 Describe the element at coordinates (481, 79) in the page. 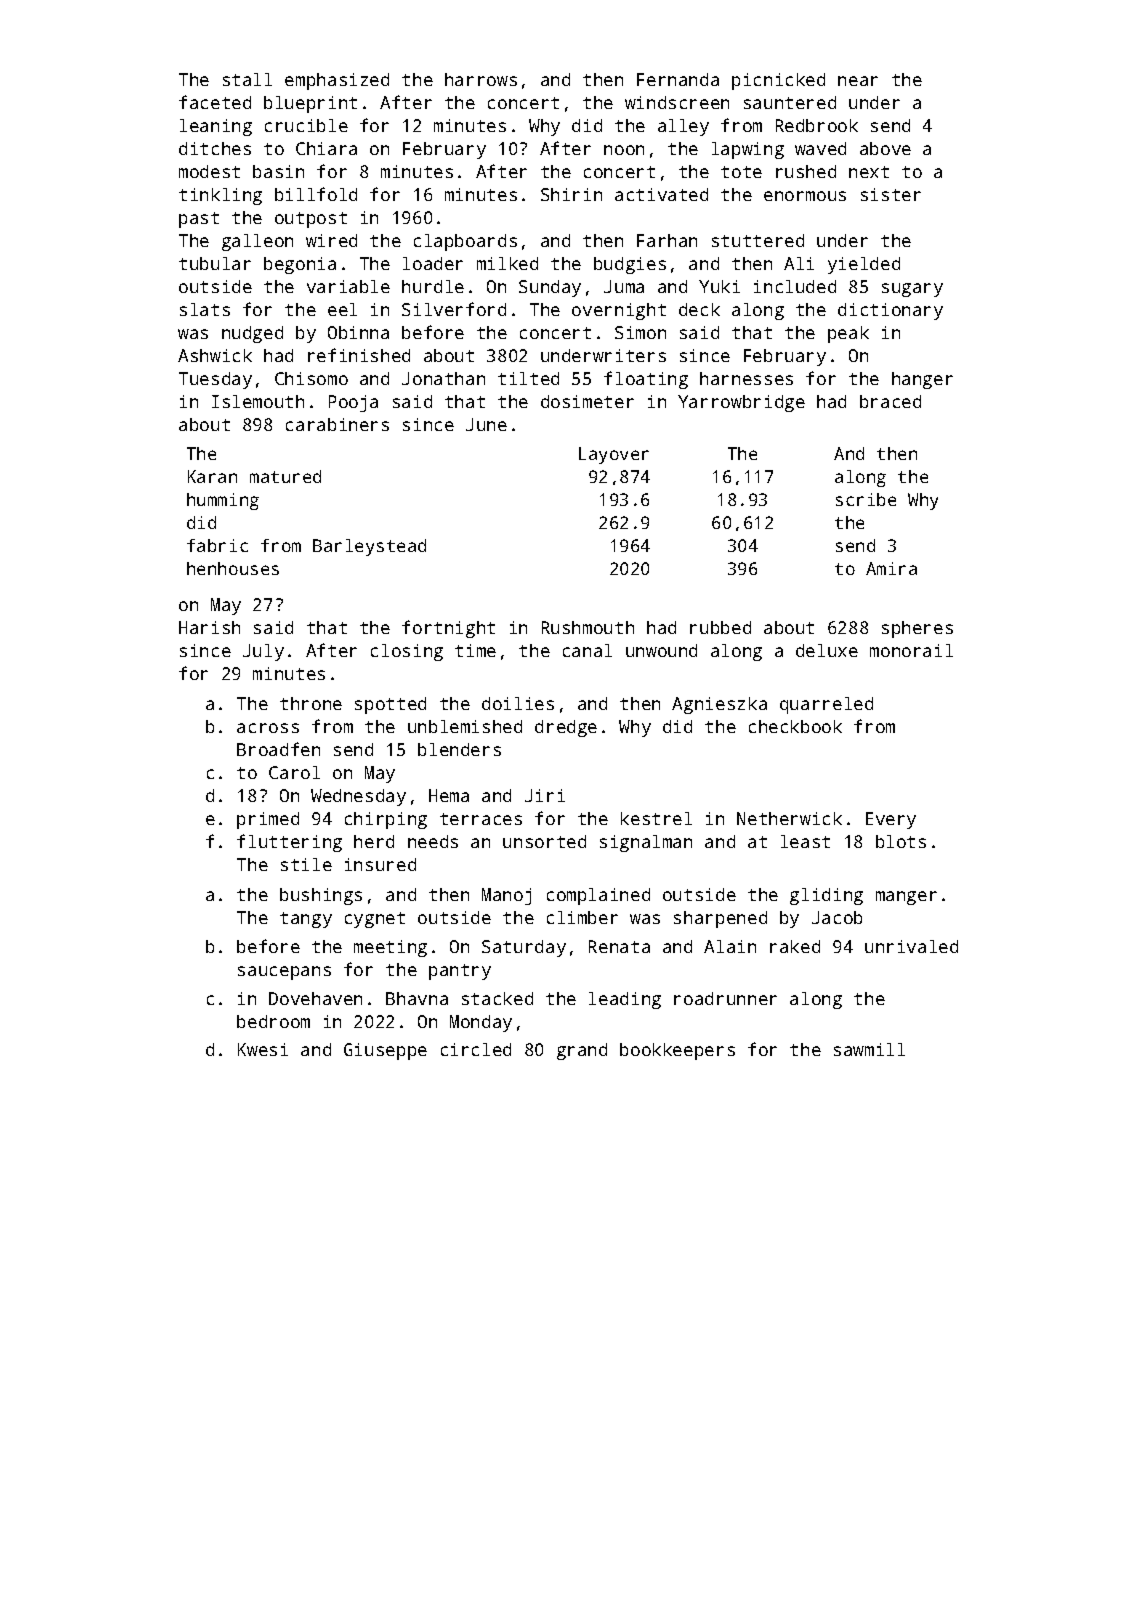

I see `harrows` at that location.
